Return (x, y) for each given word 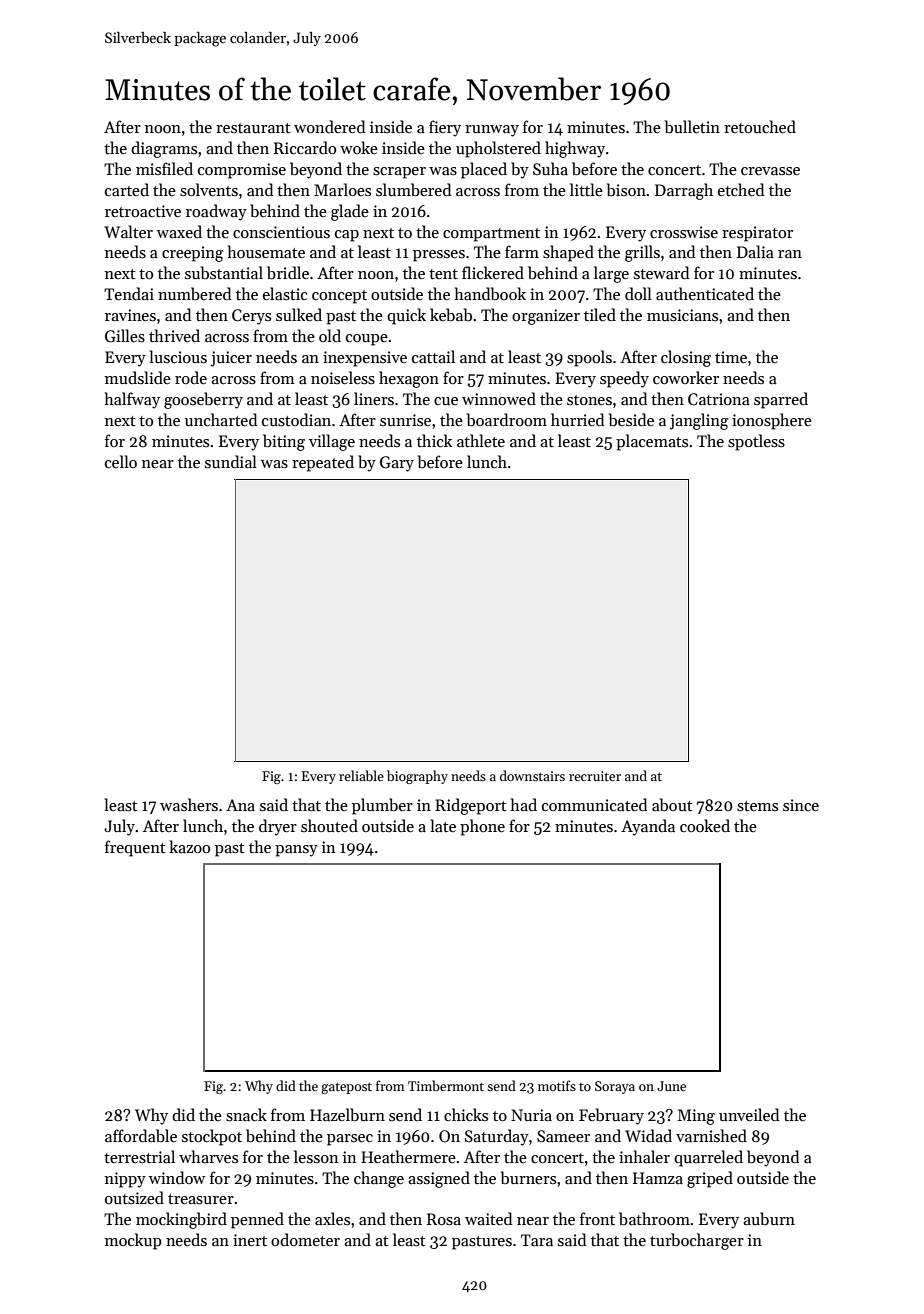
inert (250, 1240)
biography (417, 777)
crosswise (684, 232)
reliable (361, 775)
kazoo (189, 846)
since (801, 805)
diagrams (164, 149)
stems (757, 806)
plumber (382, 806)
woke (359, 147)
